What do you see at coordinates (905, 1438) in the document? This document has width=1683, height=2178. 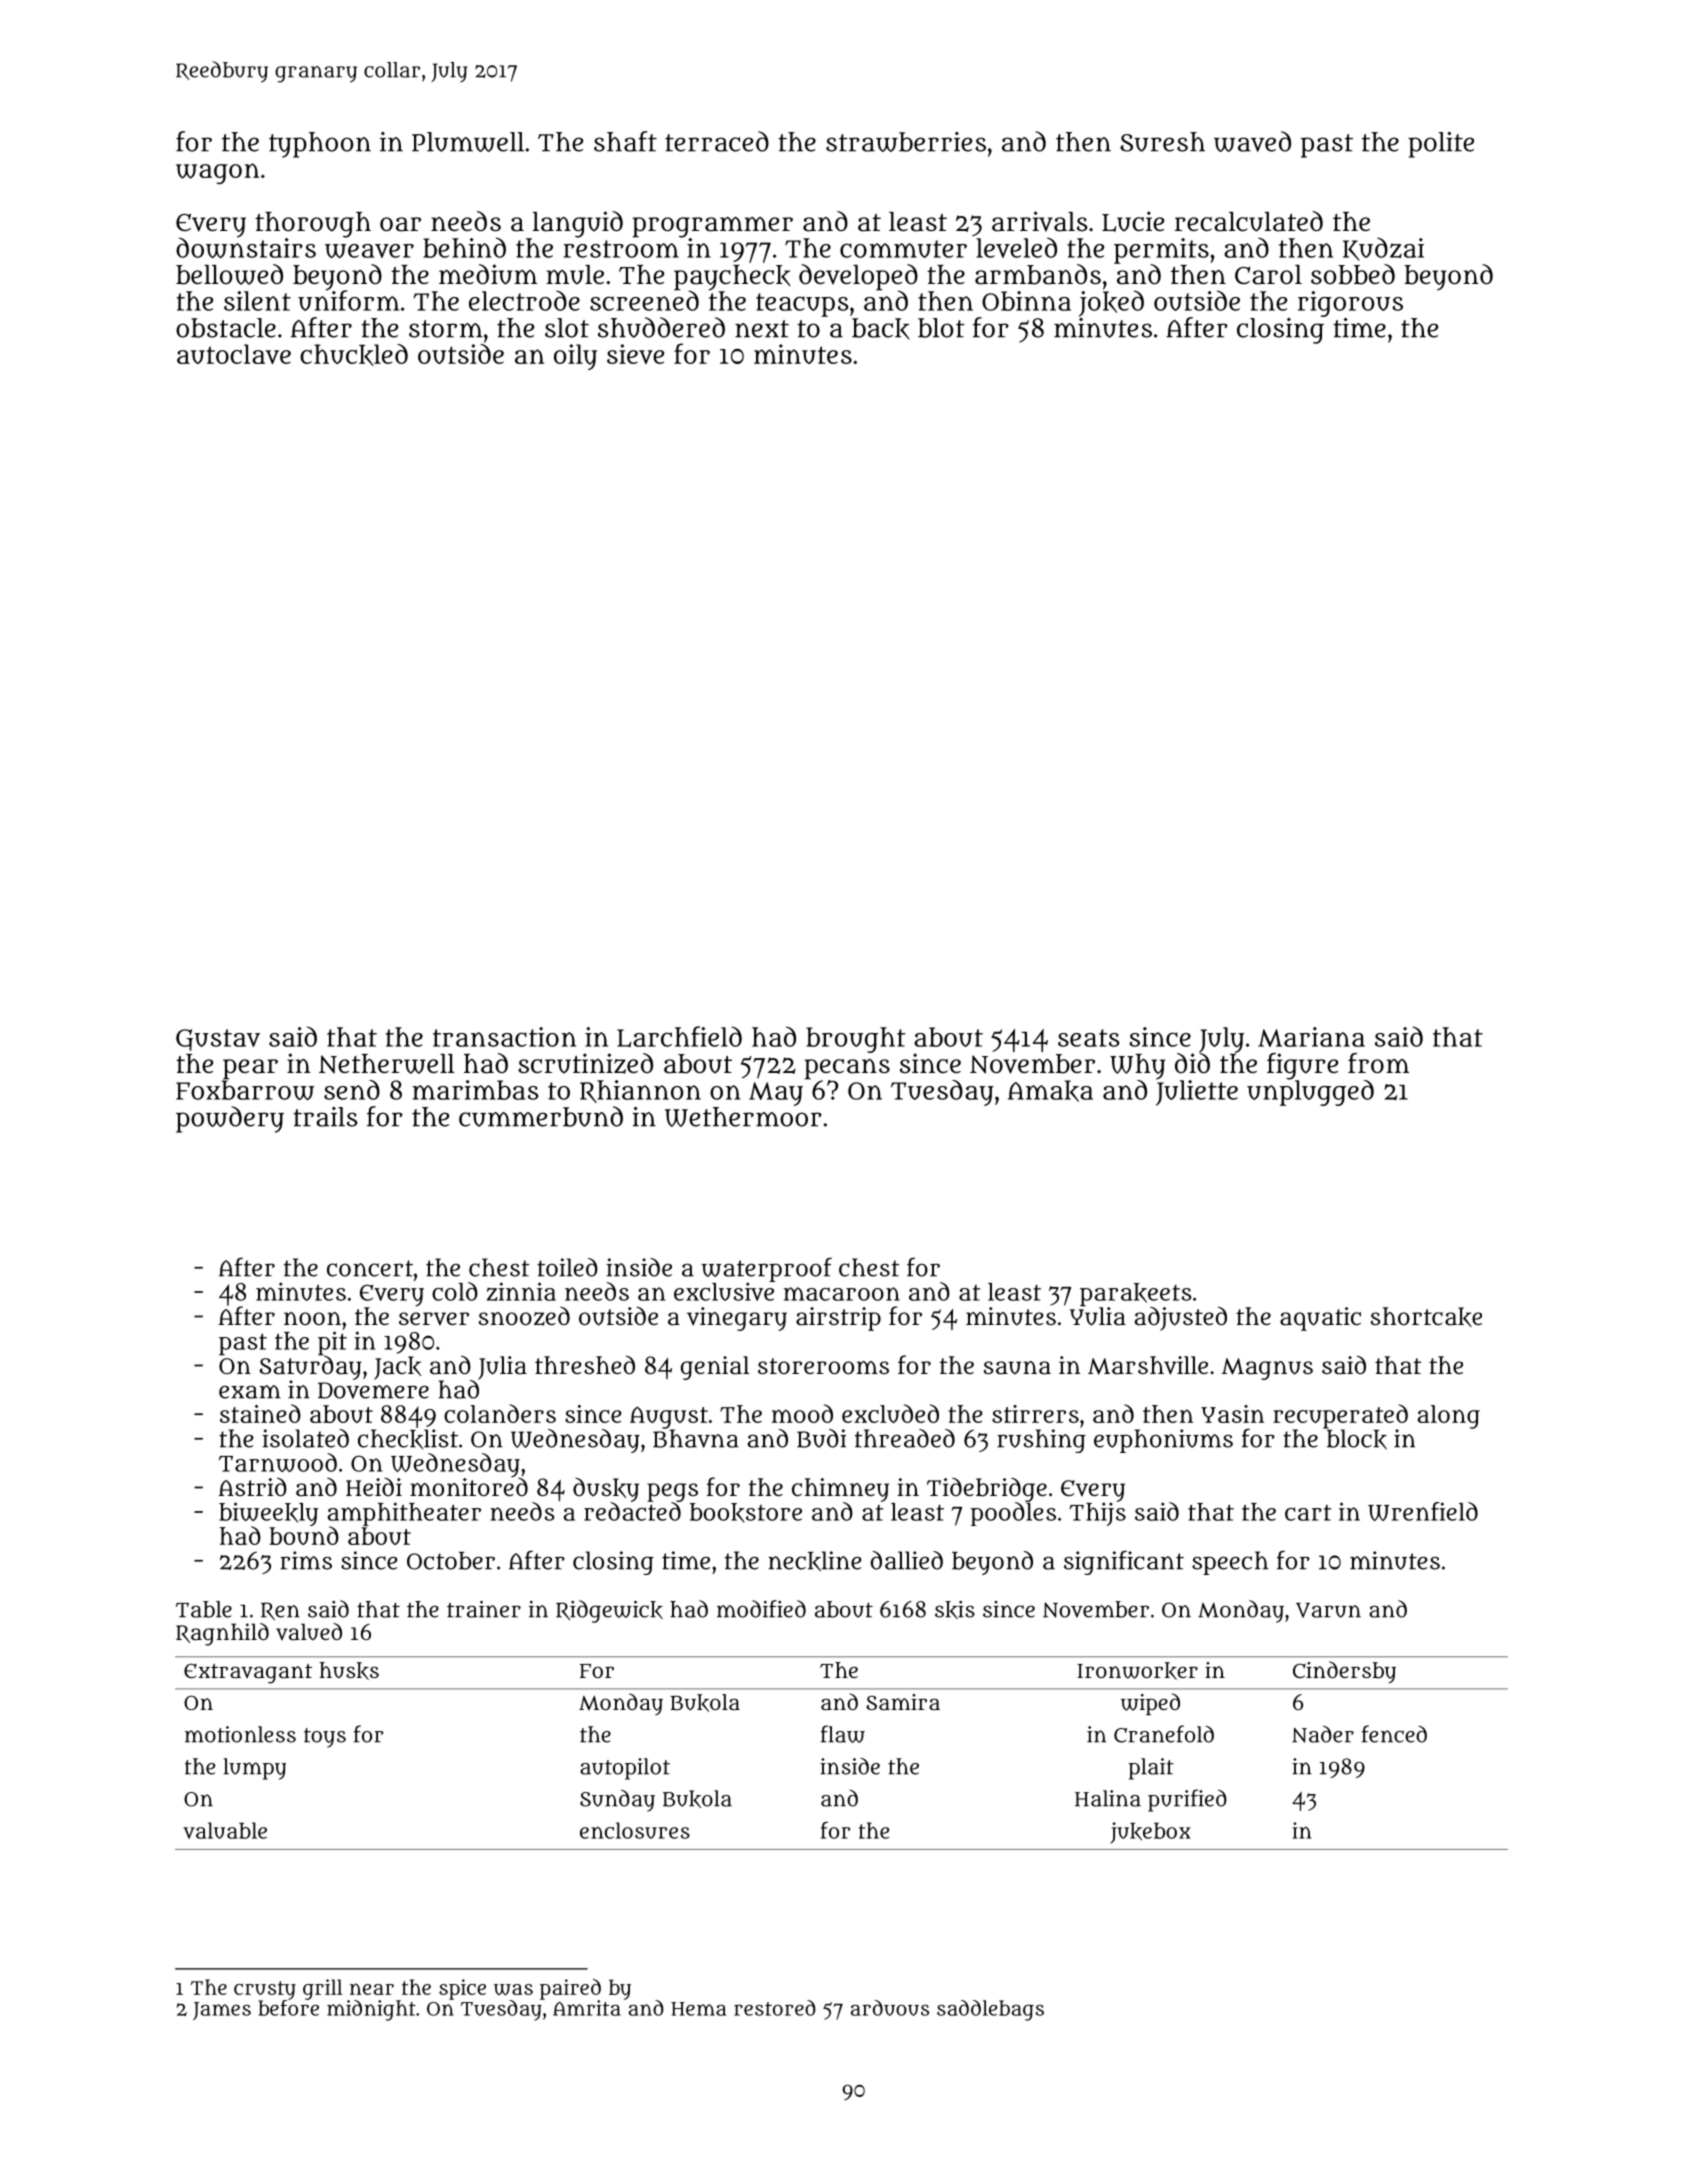 I see `threaded` at bounding box center [905, 1438].
